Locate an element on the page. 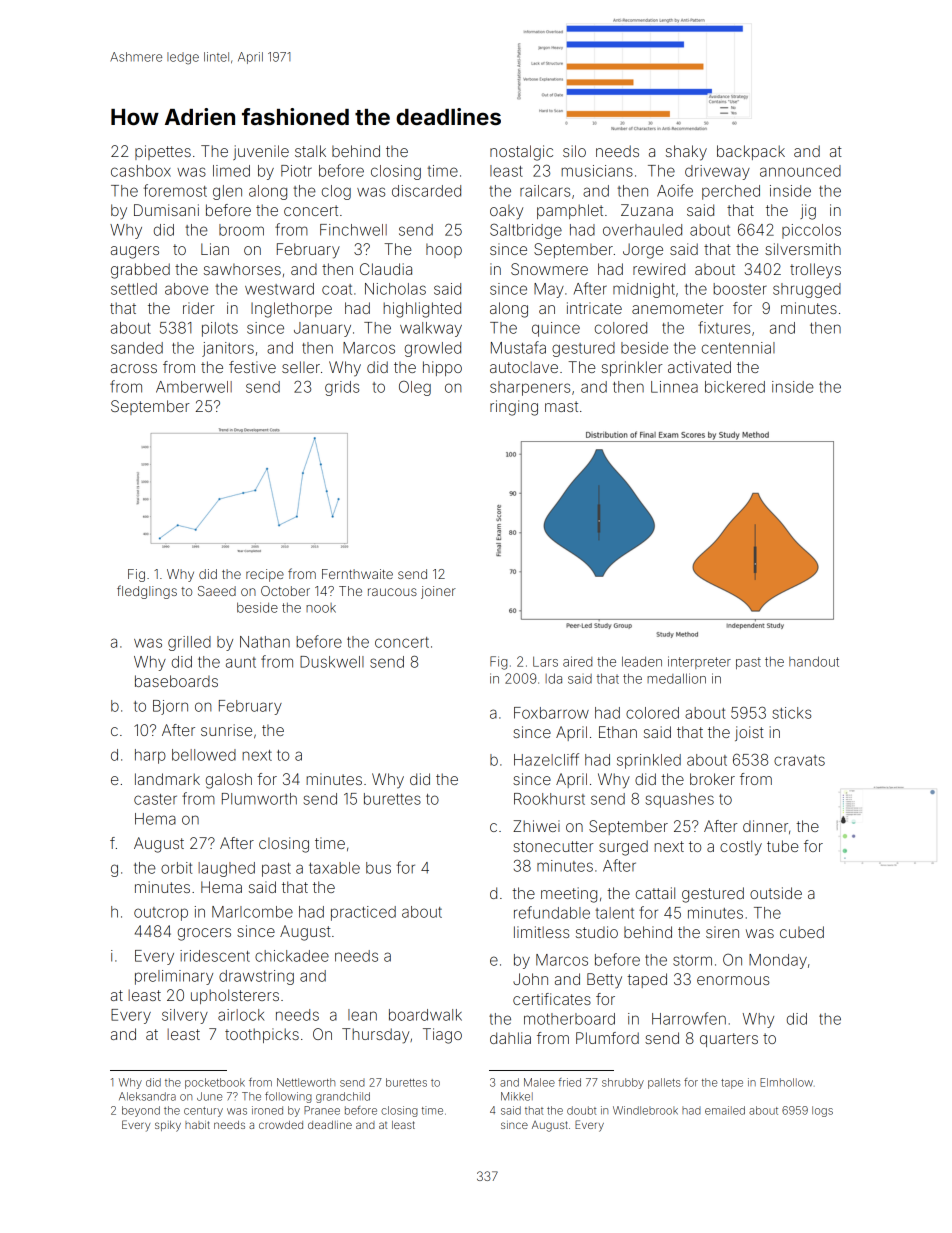 The width and height of the document is (952, 1233). discarded is located at coordinates (426, 191).
